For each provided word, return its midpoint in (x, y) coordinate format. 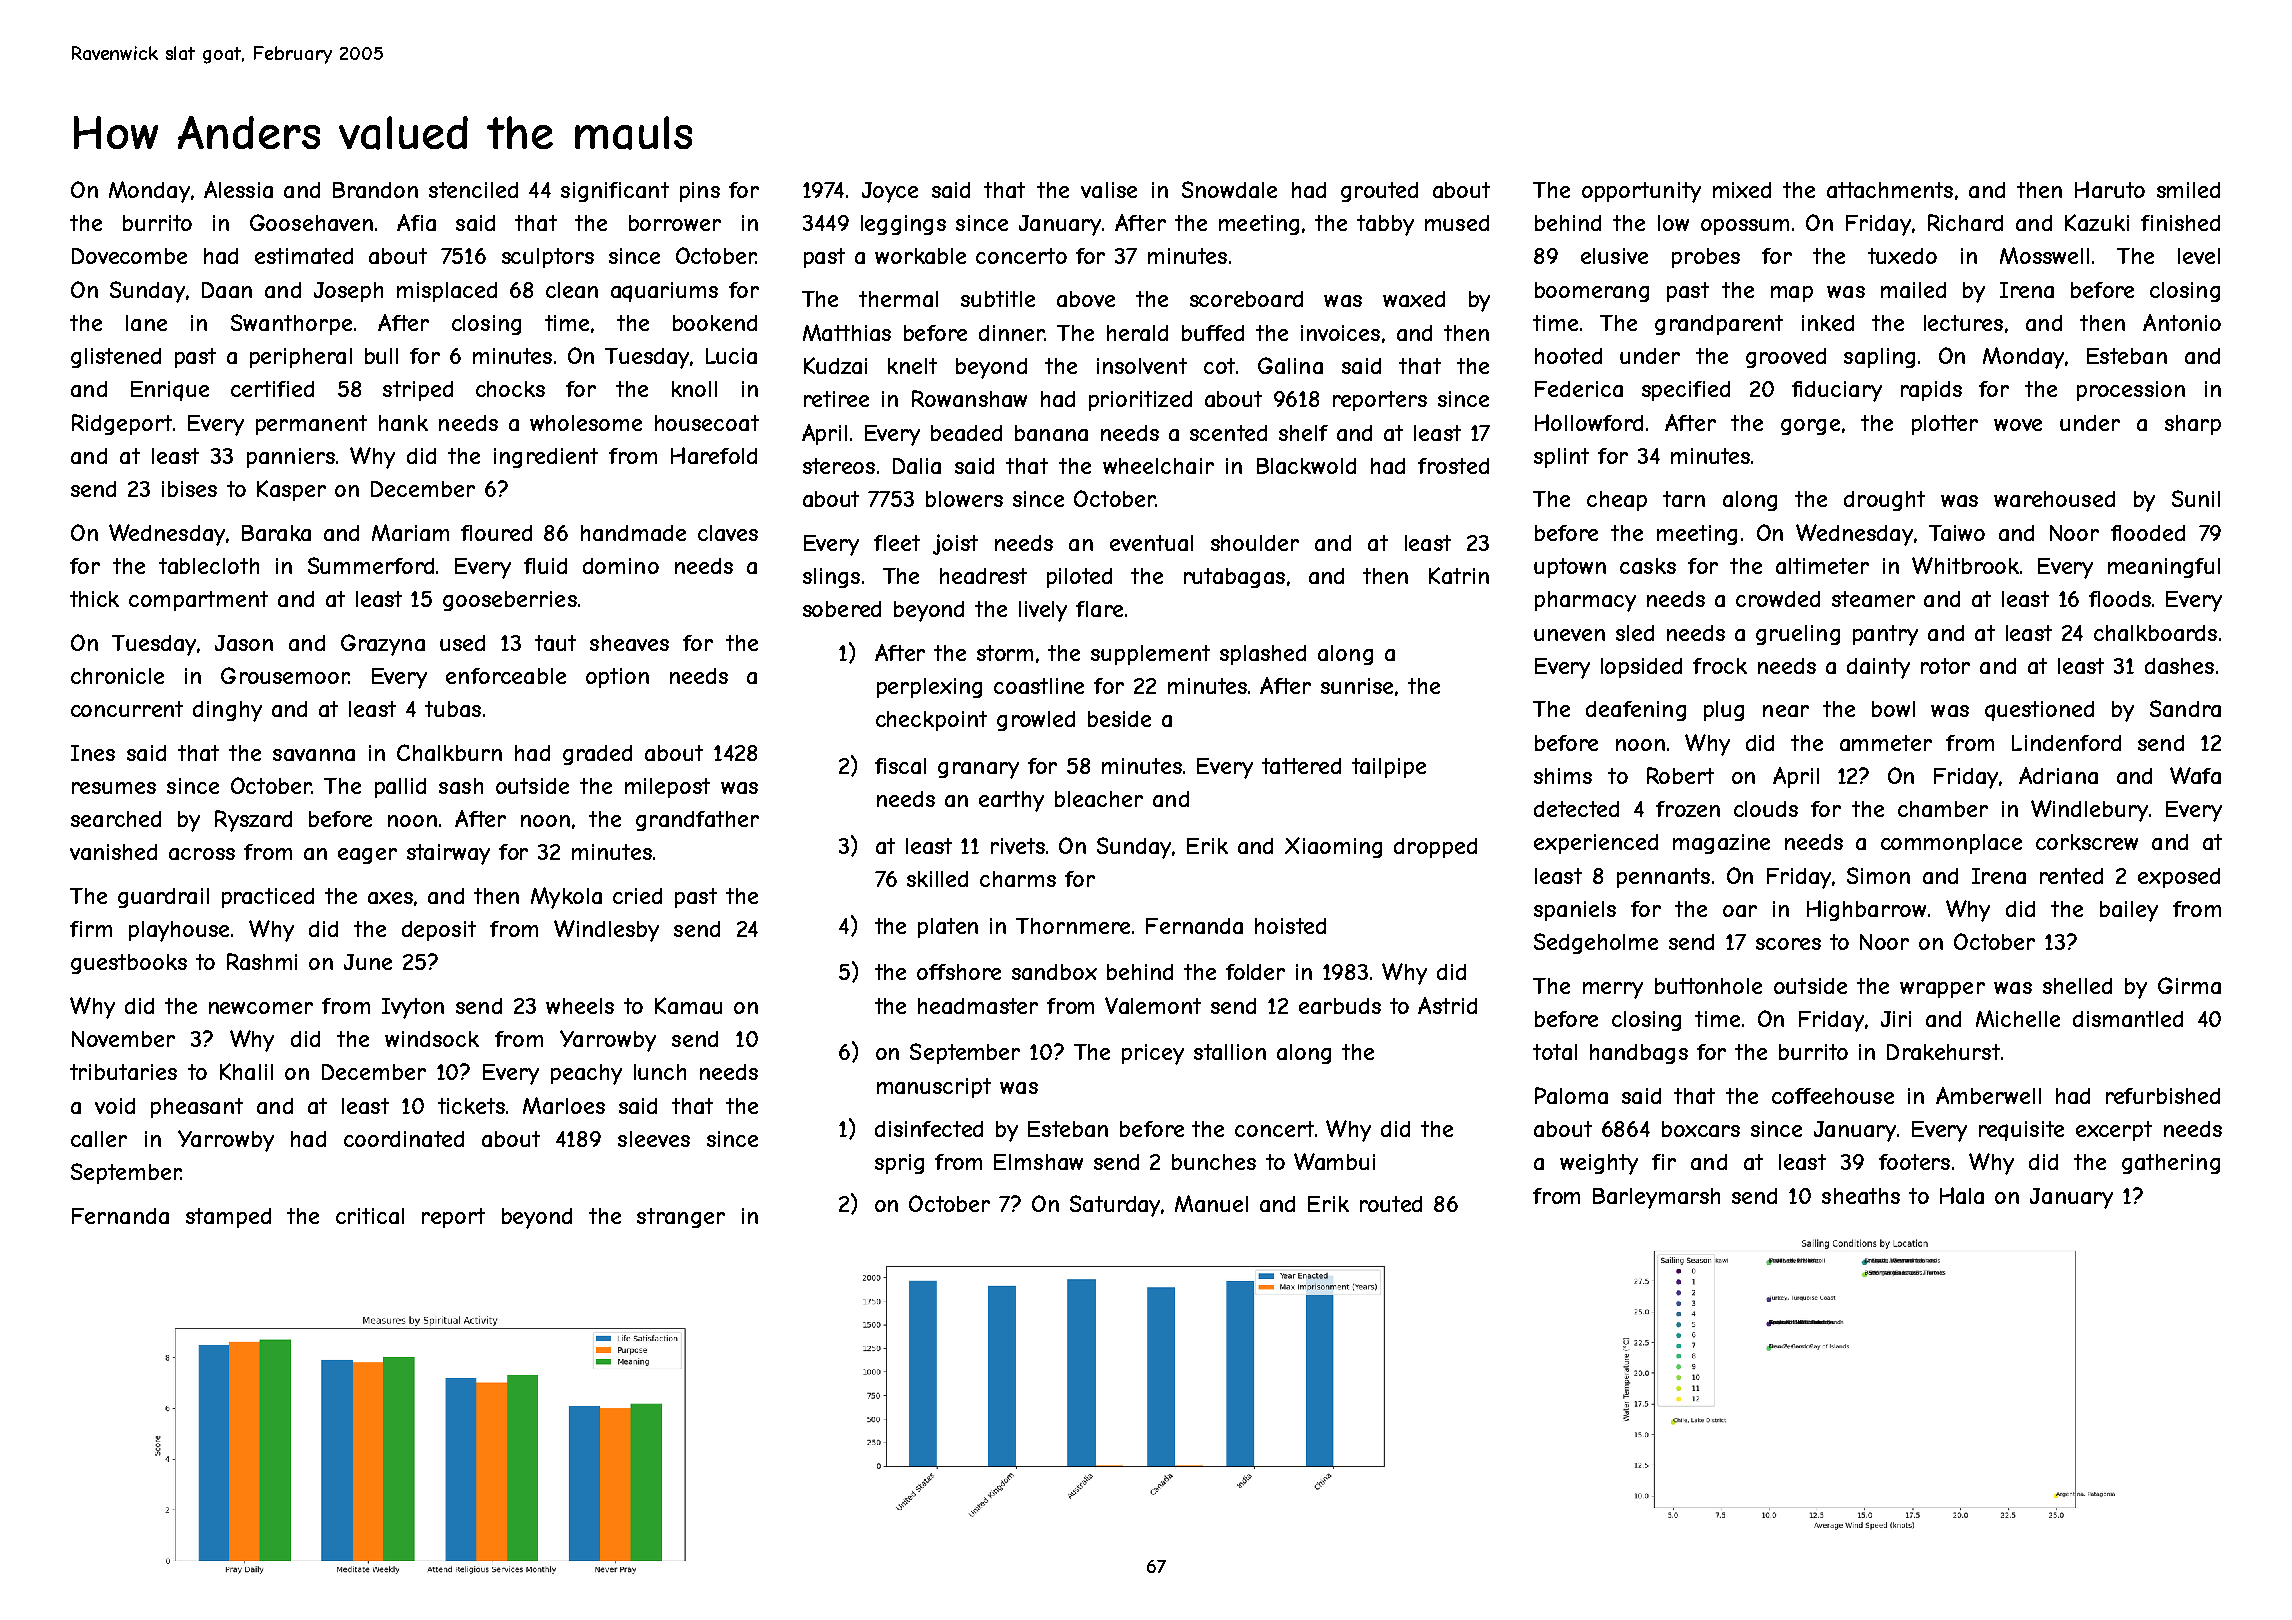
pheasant (197, 1108)
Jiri (1896, 1019)
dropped (1435, 848)
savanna (314, 755)
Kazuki (2097, 222)
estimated (304, 256)
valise (1109, 190)
